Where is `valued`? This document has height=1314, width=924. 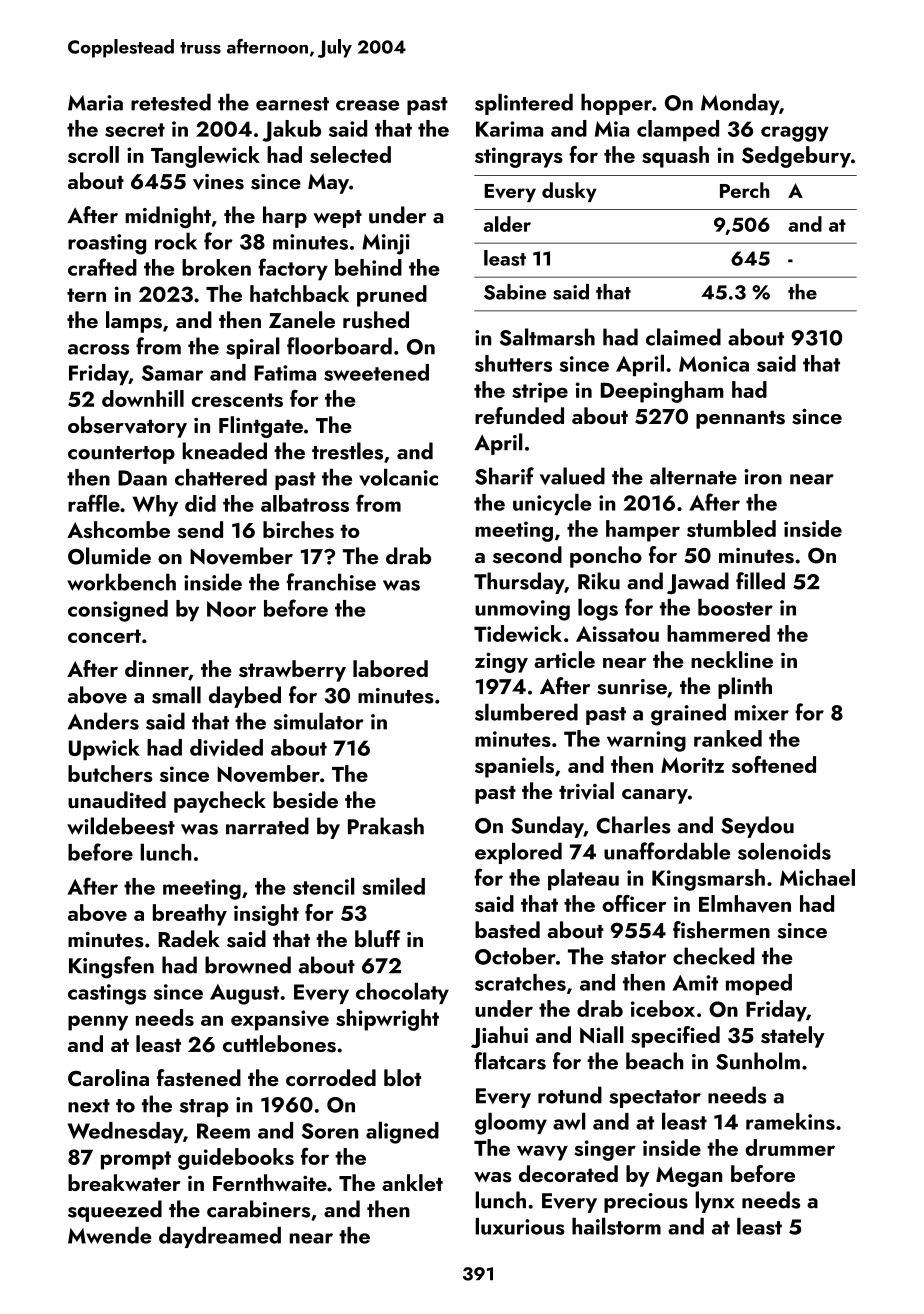
valued is located at coordinates (572, 476).
